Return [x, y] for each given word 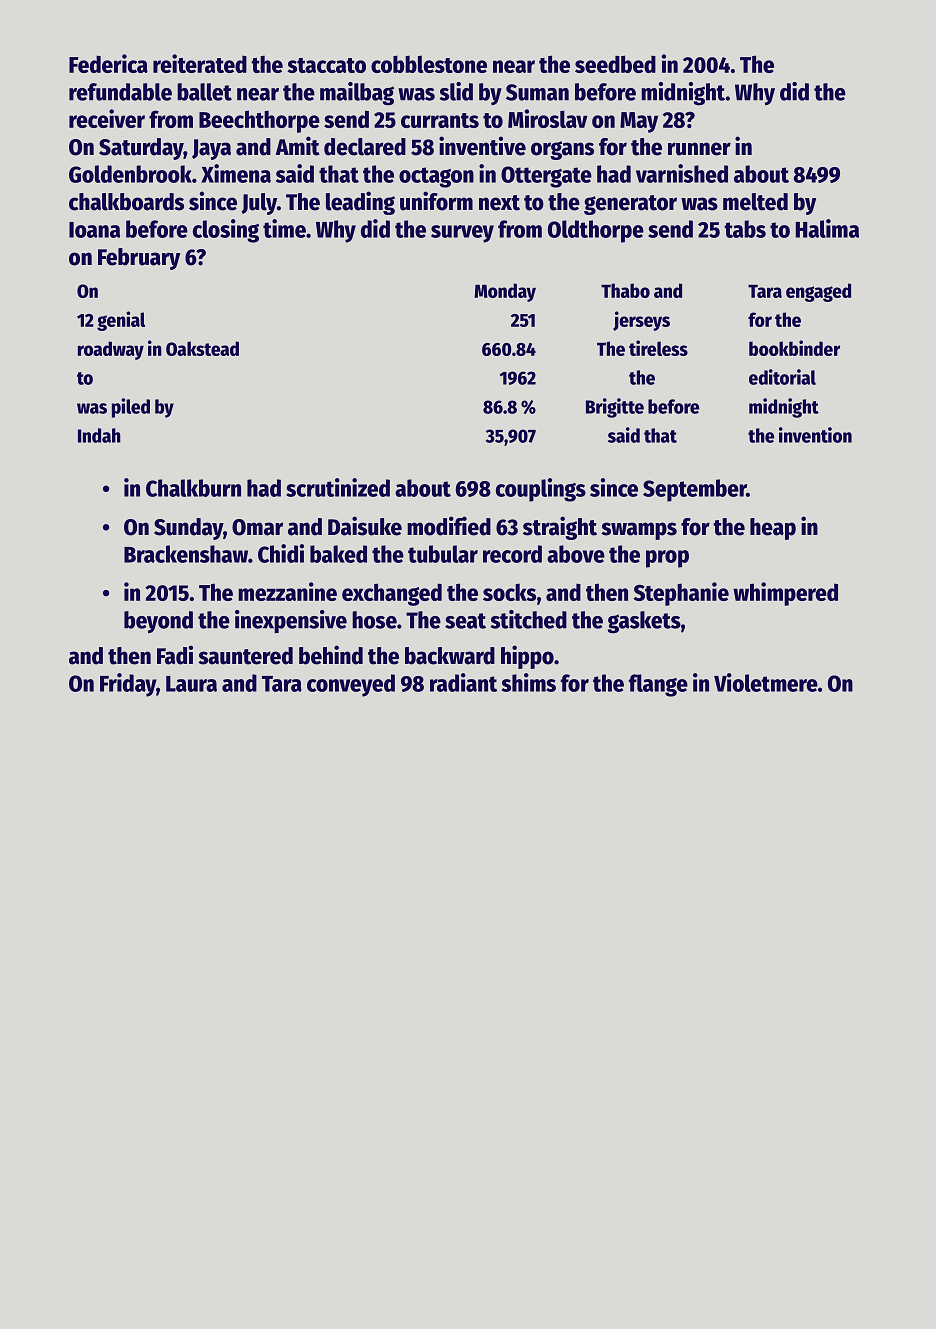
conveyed [351, 685]
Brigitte [615, 408]
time [284, 228]
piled [131, 408]
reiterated [200, 63]
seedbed [615, 64]
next [499, 203]
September [695, 490]
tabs [745, 229]
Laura [191, 684]
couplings [541, 490]
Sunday [188, 529]
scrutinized [338, 487]
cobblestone [429, 64]
